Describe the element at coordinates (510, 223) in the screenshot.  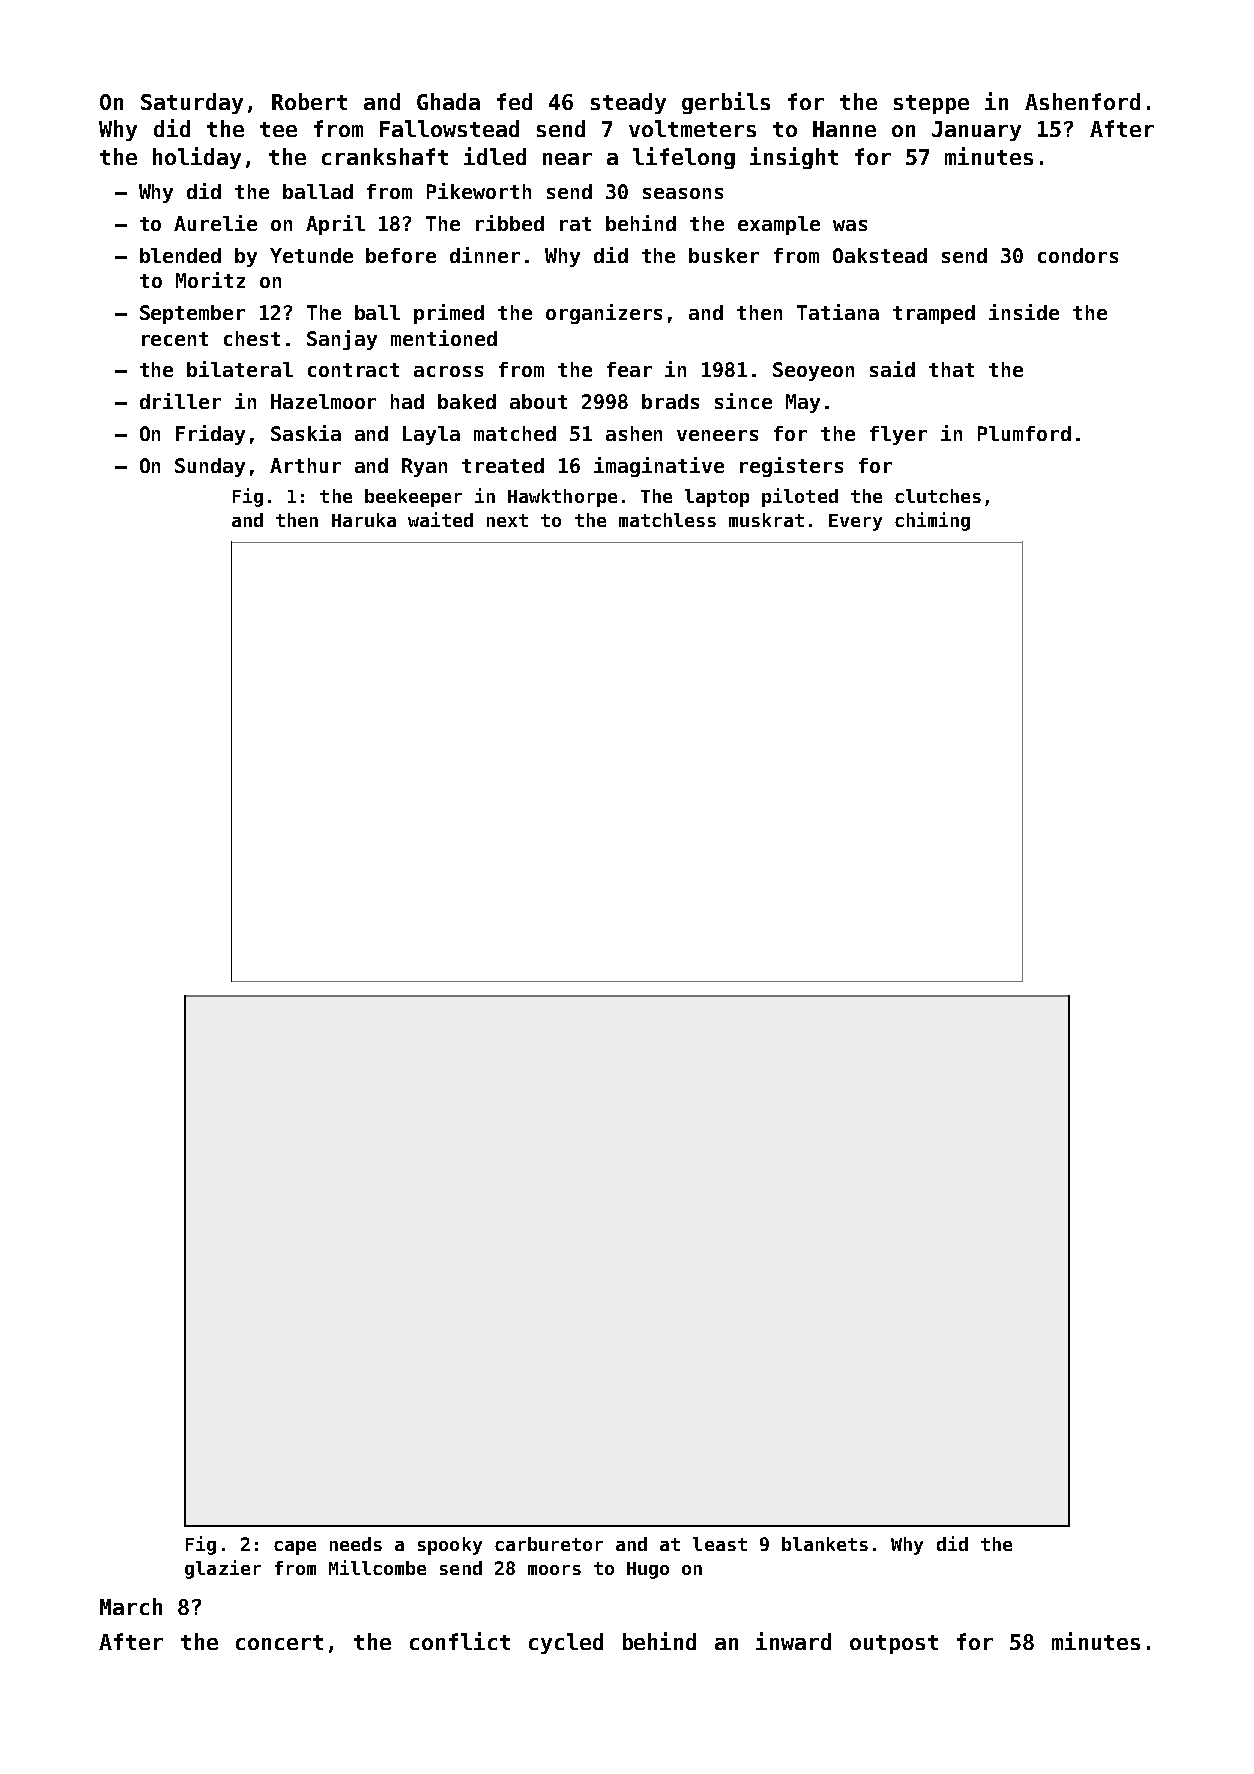
I see `ribbed` at that location.
